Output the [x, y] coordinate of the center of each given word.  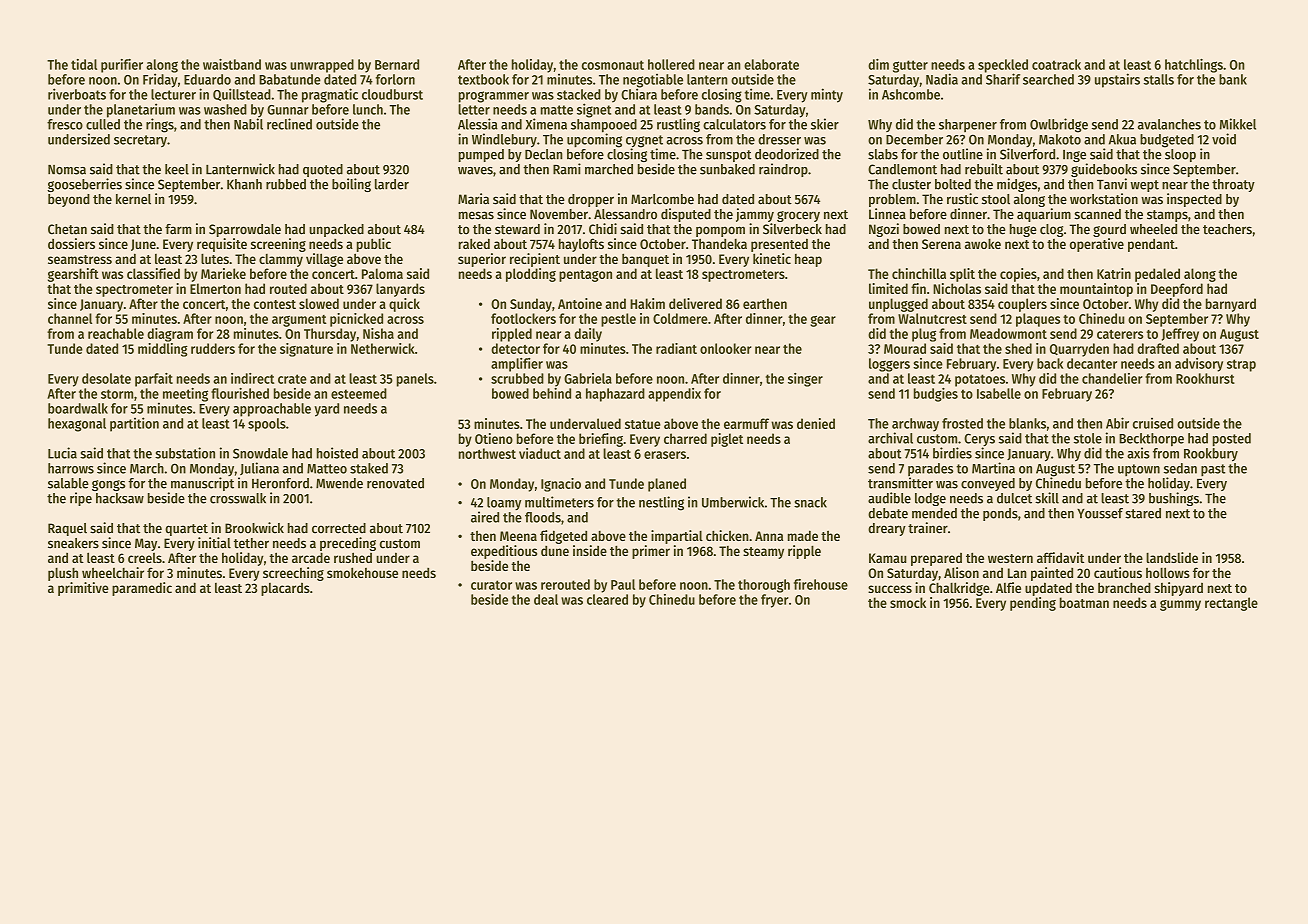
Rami [567, 169]
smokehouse [362, 572]
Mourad [905, 348]
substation [185, 453]
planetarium [141, 110]
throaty [1233, 185]
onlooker [725, 348]
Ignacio [561, 485]
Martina [993, 468]
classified [153, 273]
